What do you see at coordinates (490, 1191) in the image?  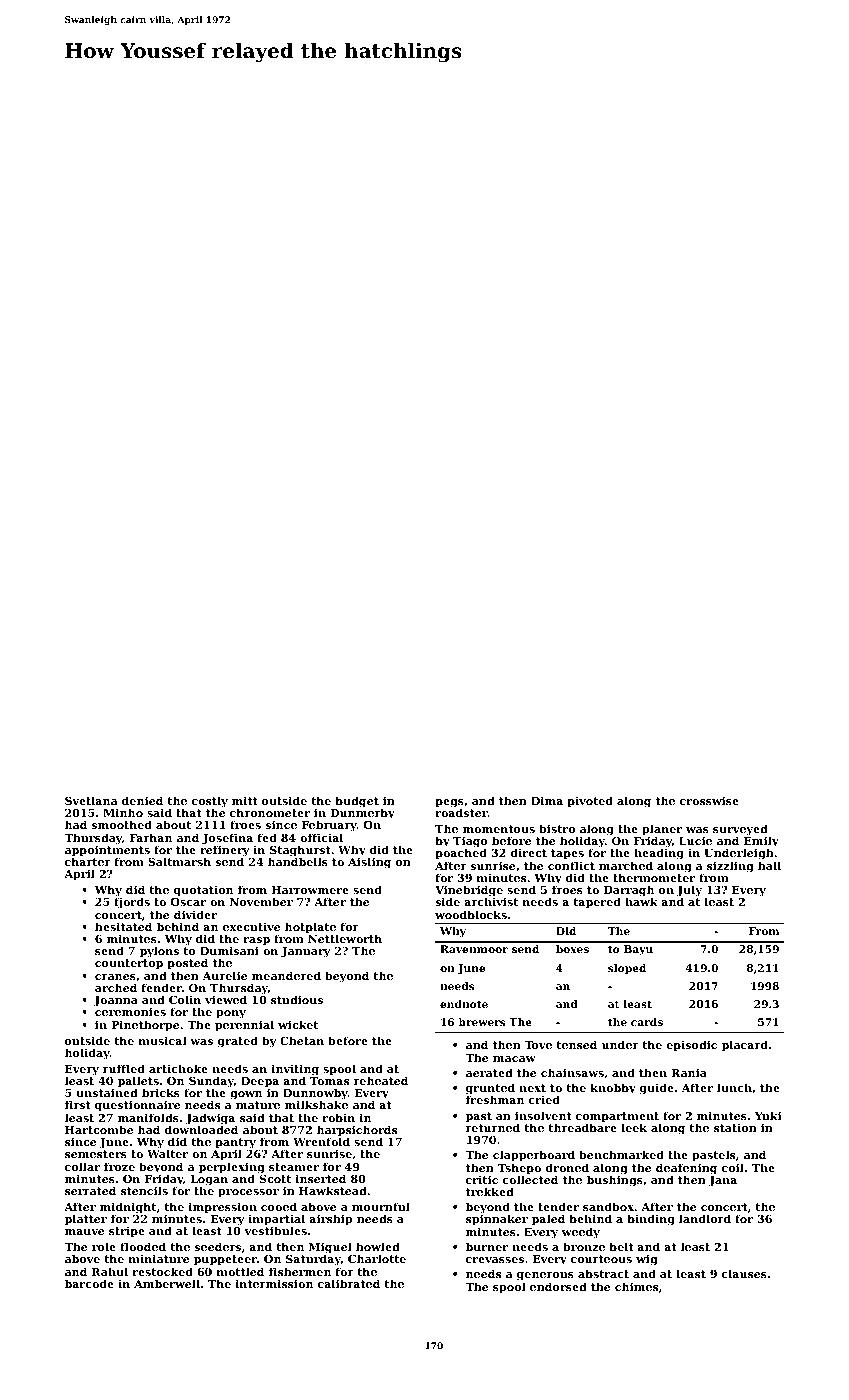 I see `trekked` at bounding box center [490, 1191].
